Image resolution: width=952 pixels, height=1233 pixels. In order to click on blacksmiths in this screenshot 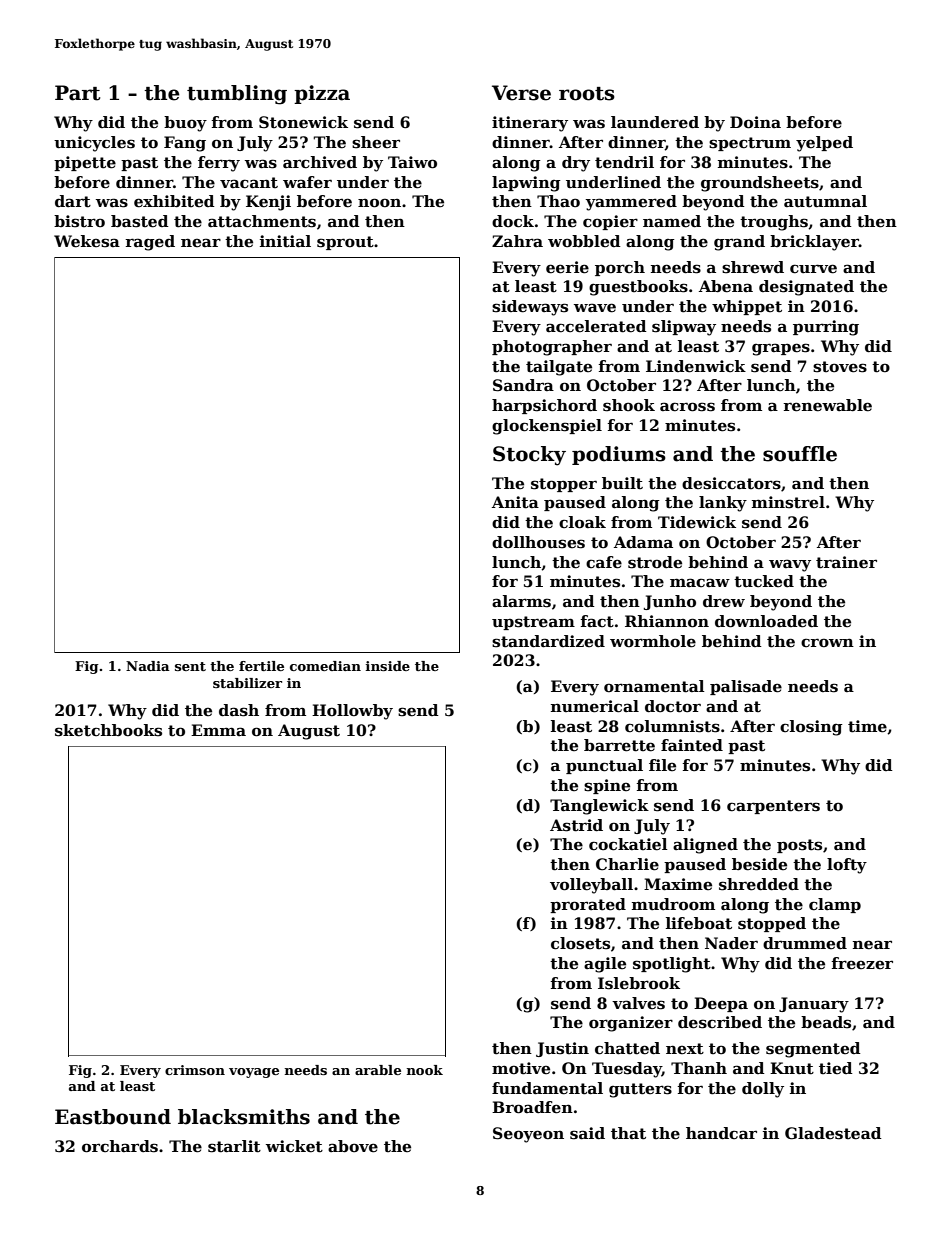, I will do `click(244, 1117)`.
